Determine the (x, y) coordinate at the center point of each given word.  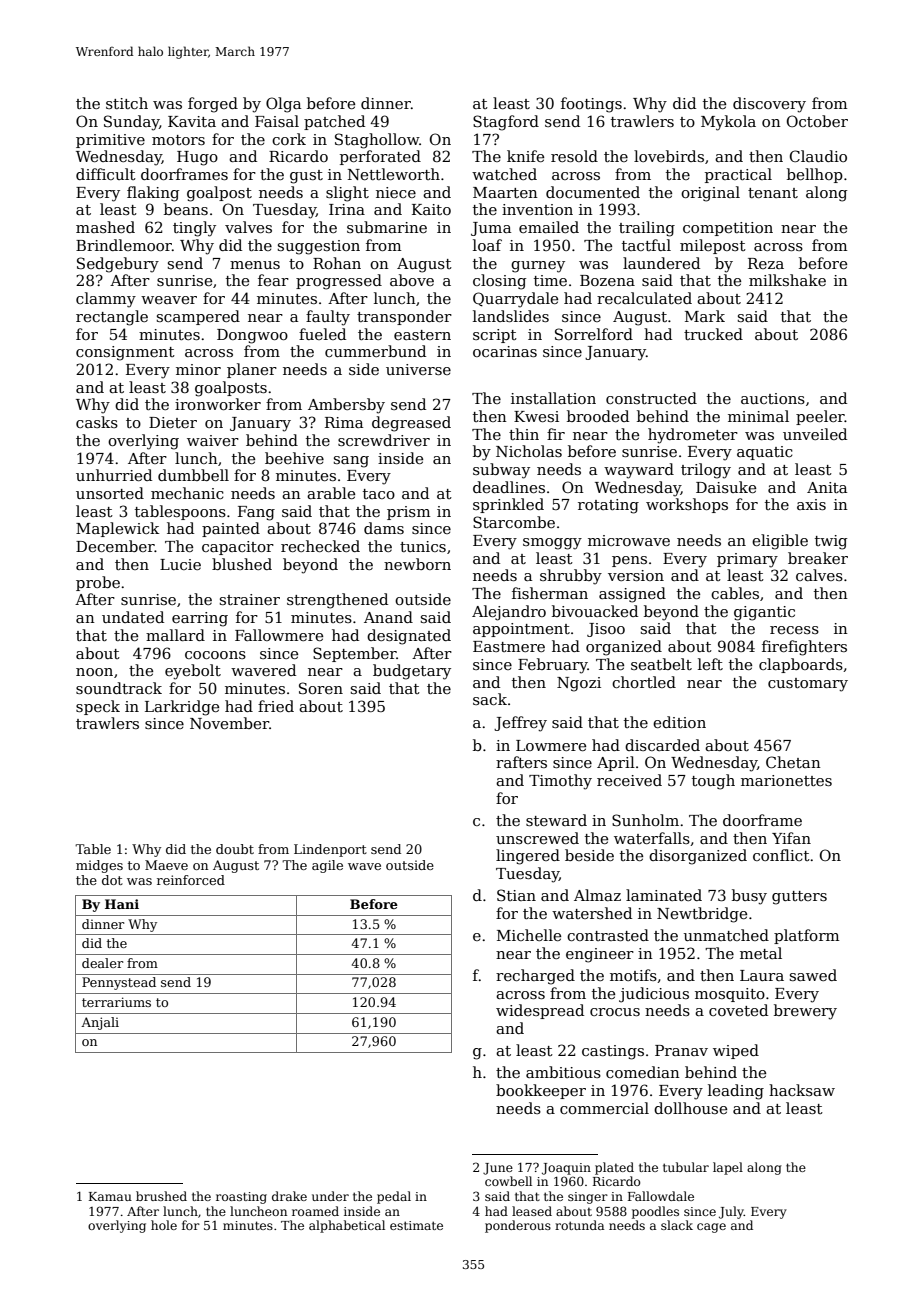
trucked (713, 334)
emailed (549, 227)
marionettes (786, 780)
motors (178, 140)
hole (164, 1225)
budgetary (412, 672)
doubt (235, 849)
